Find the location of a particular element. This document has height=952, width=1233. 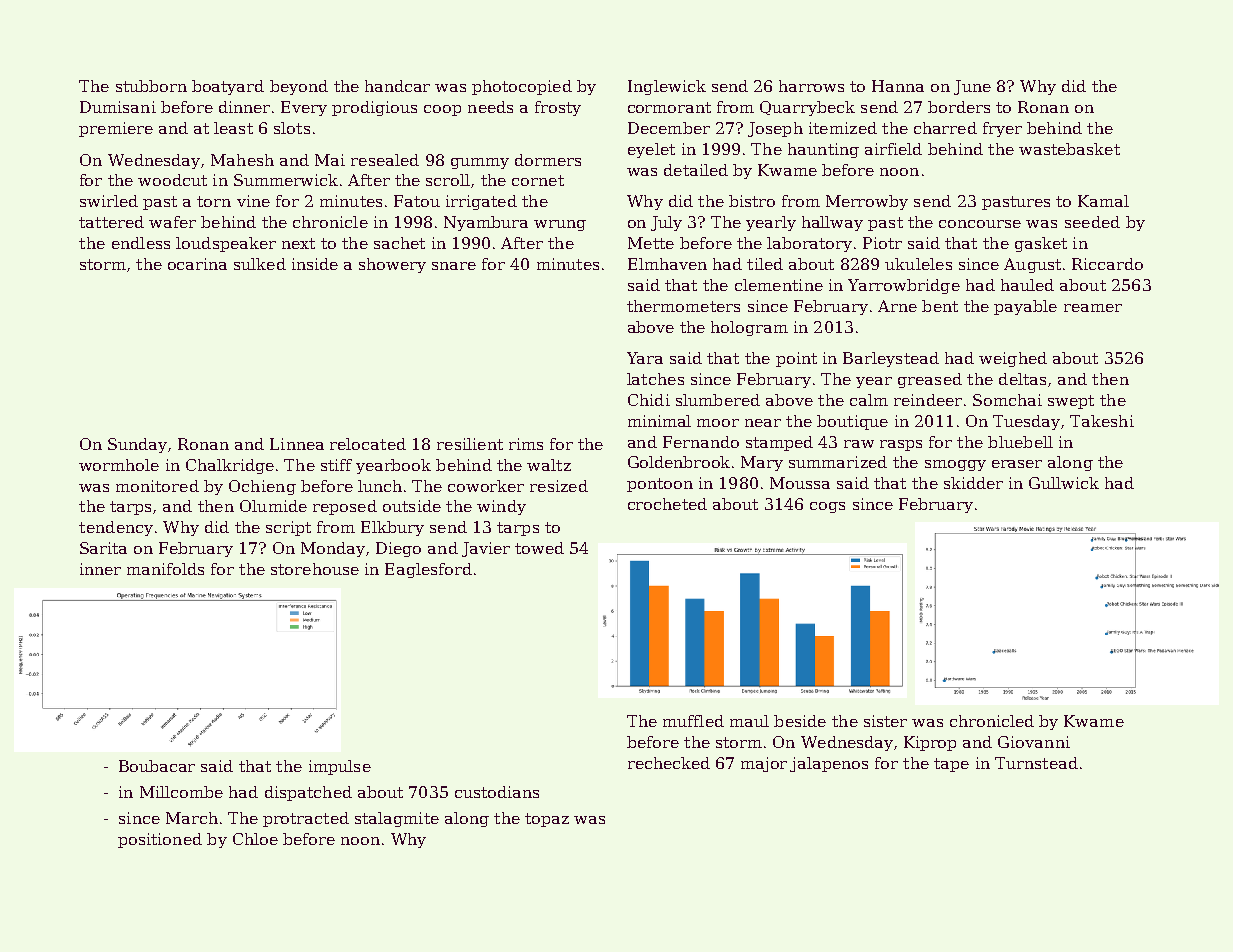

Inglewick is located at coordinates (667, 87).
